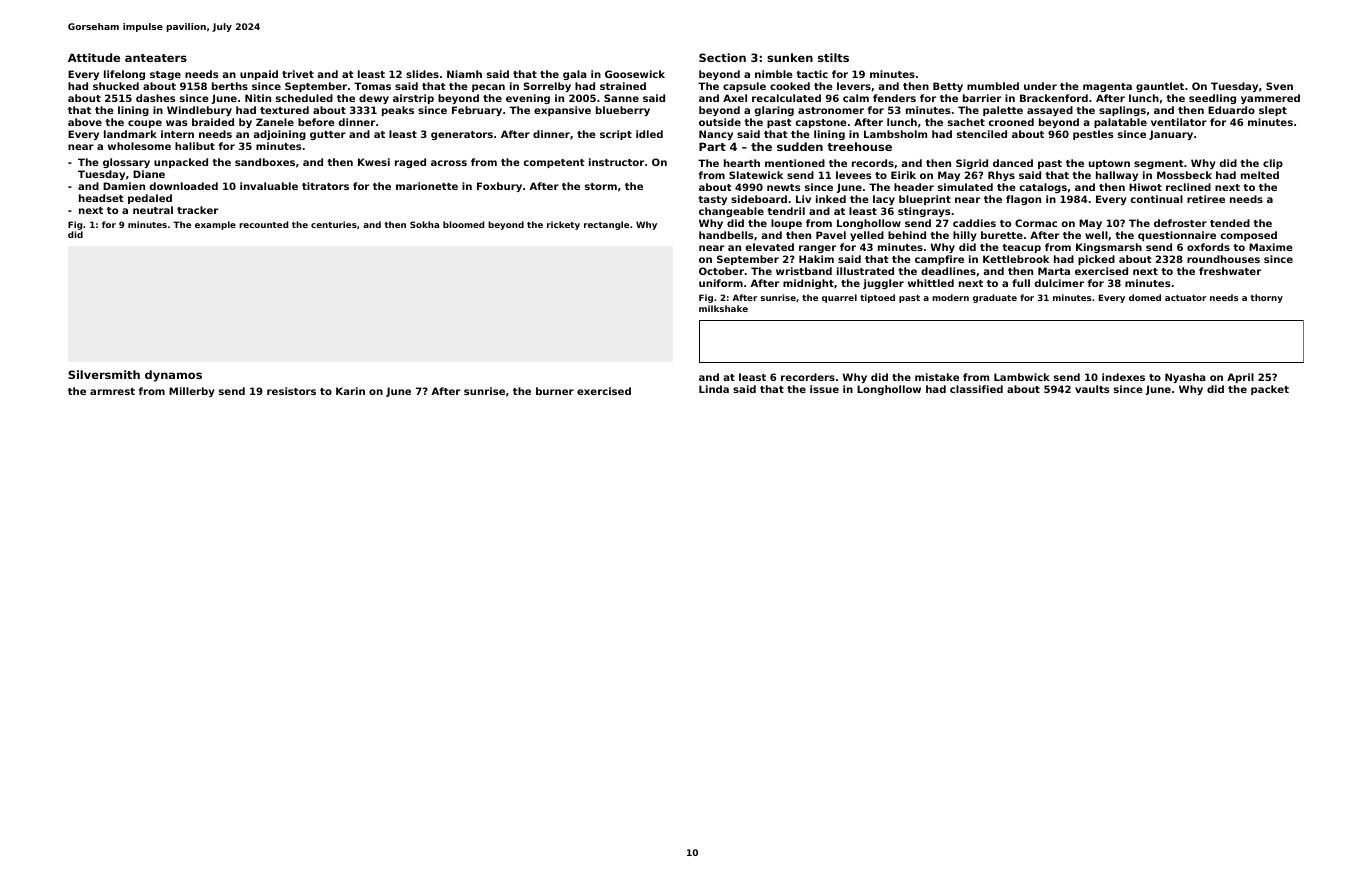  What do you see at coordinates (116, 86) in the screenshot?
I see `shucked` at bounding box center [116, 86].
